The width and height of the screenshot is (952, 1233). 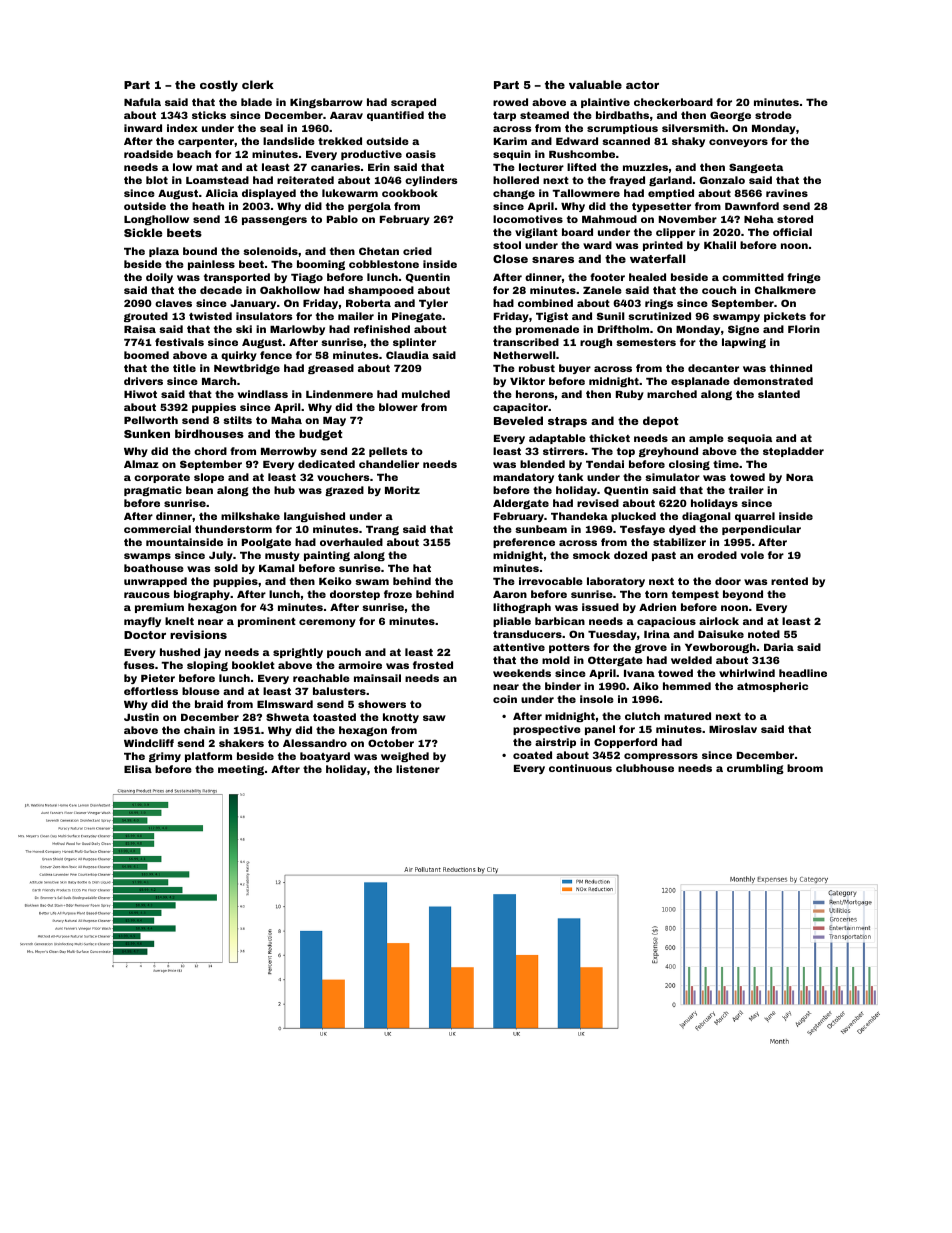 What do you see at coordinates (226, 568) in the screenshot?
I see `sold` at bounding box center [226, 568].
